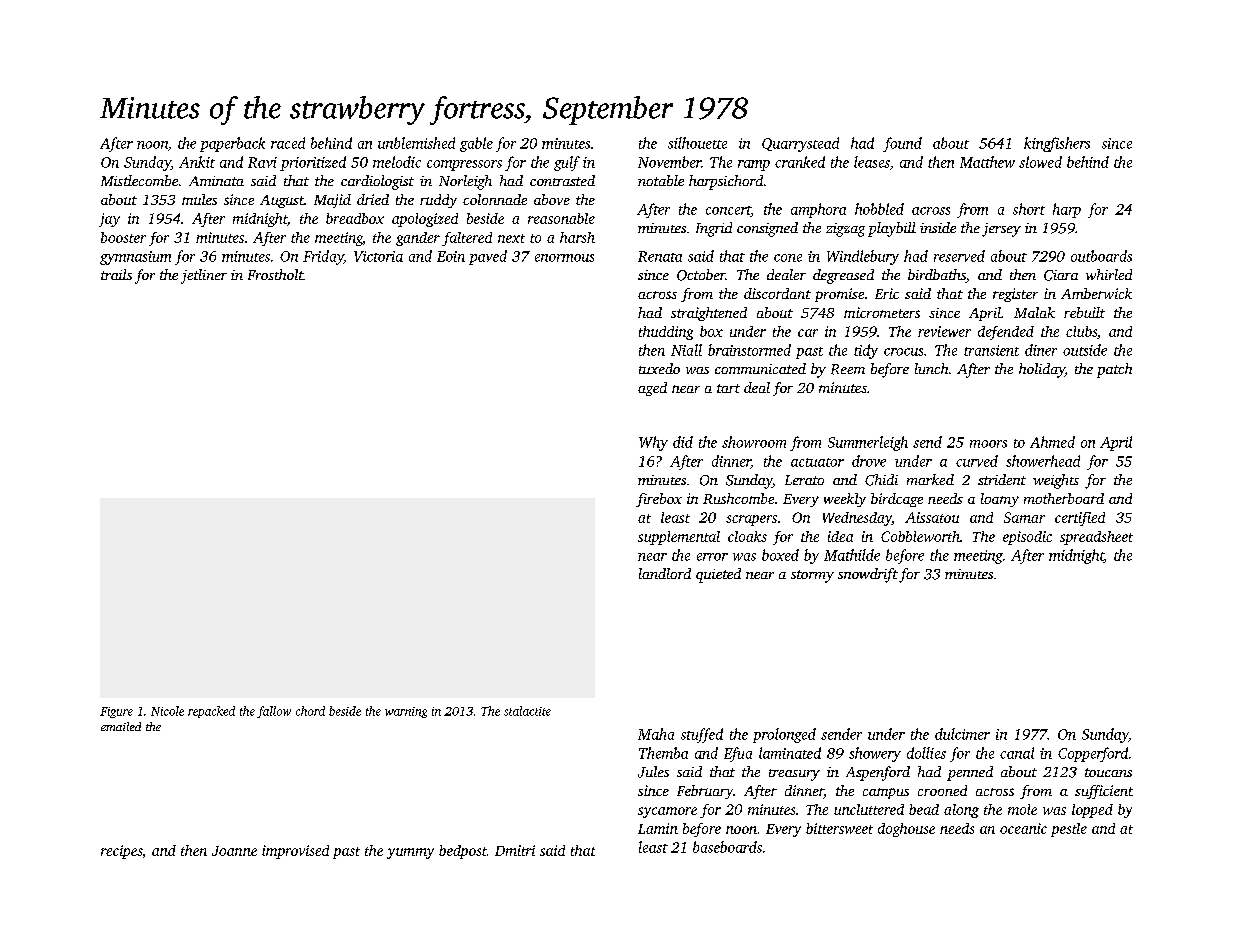 The height and width of the screenshot is (952, 1233). I want to click on Joanne, so click(234, 851).
